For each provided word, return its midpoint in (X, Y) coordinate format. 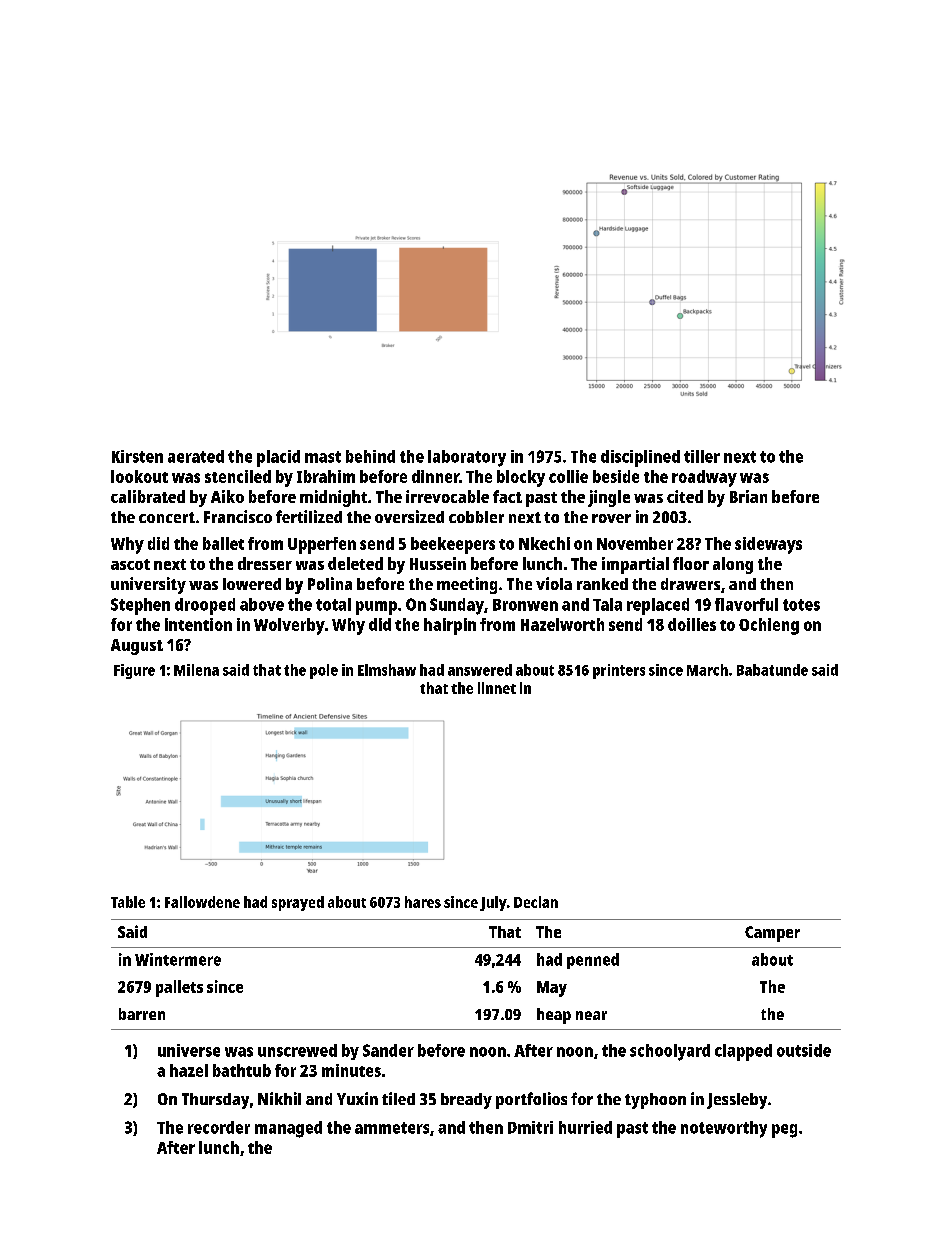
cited (685, 496)
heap (554, 1016)
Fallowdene (202, 902)
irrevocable (447, 496)
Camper (772, 934)
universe (189, 1050)
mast (323, 457)
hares (423, 902)
